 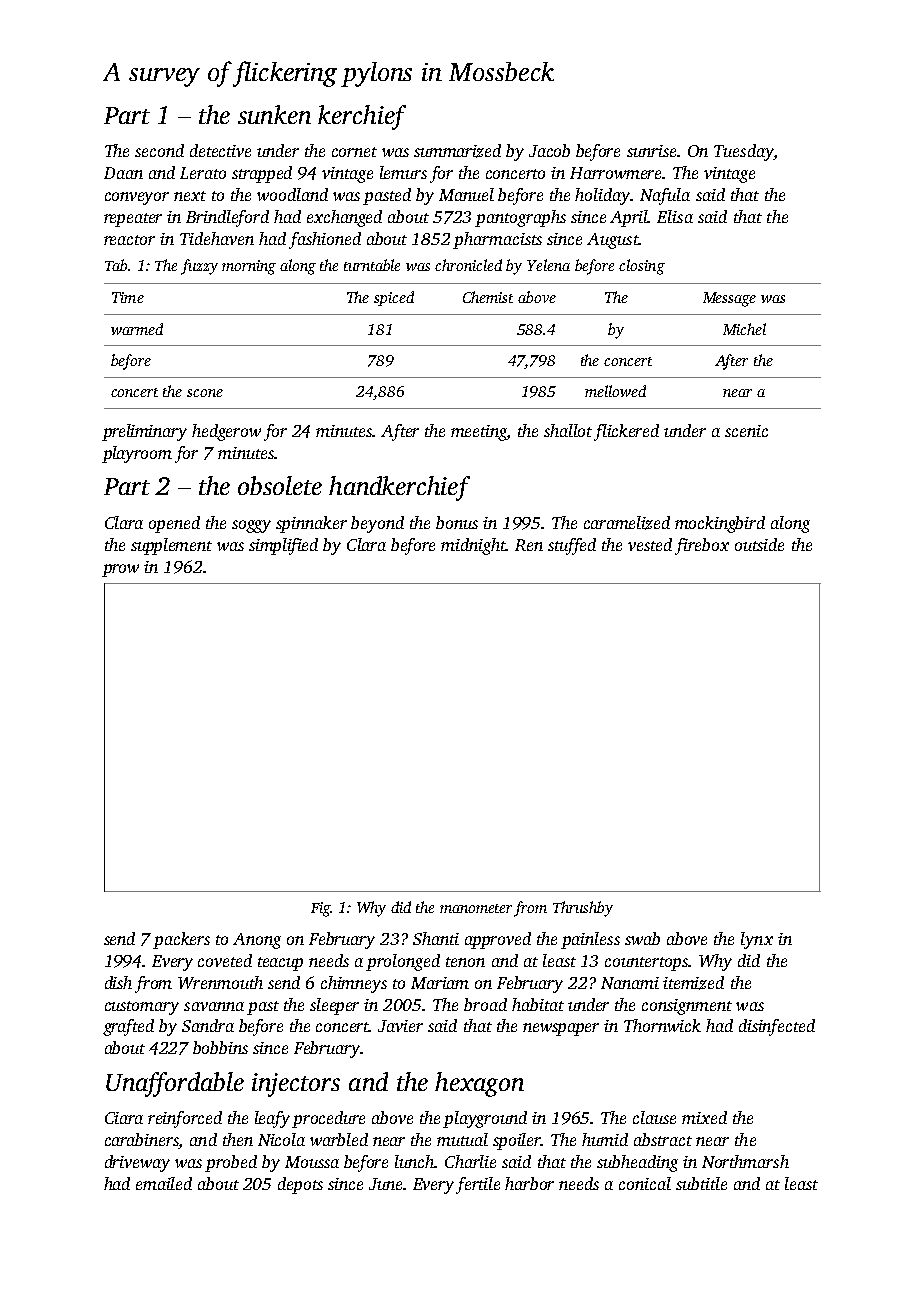 I want to click on midnight, so click(x=473, y=546).
